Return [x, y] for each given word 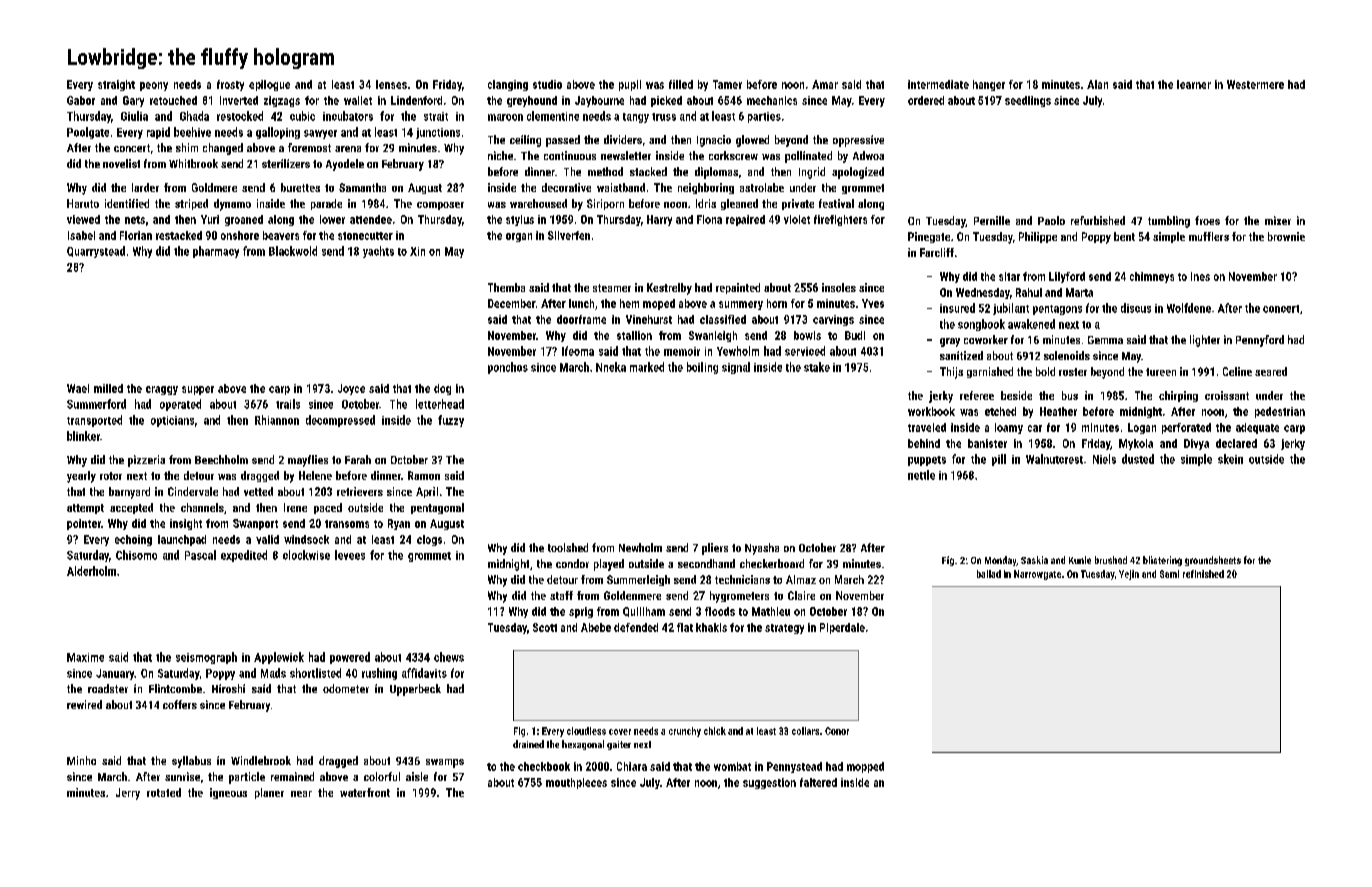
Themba [506, 287]
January [115, 674]
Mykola [1136, 444]
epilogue [269, 85]
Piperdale [842, 628]
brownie [1286, 236]
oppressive [858, 141]
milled [108, 388]
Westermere [1255, 84]
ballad [989, 574]
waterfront [365, 792]
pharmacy [216, 252]
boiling [702, 368]
